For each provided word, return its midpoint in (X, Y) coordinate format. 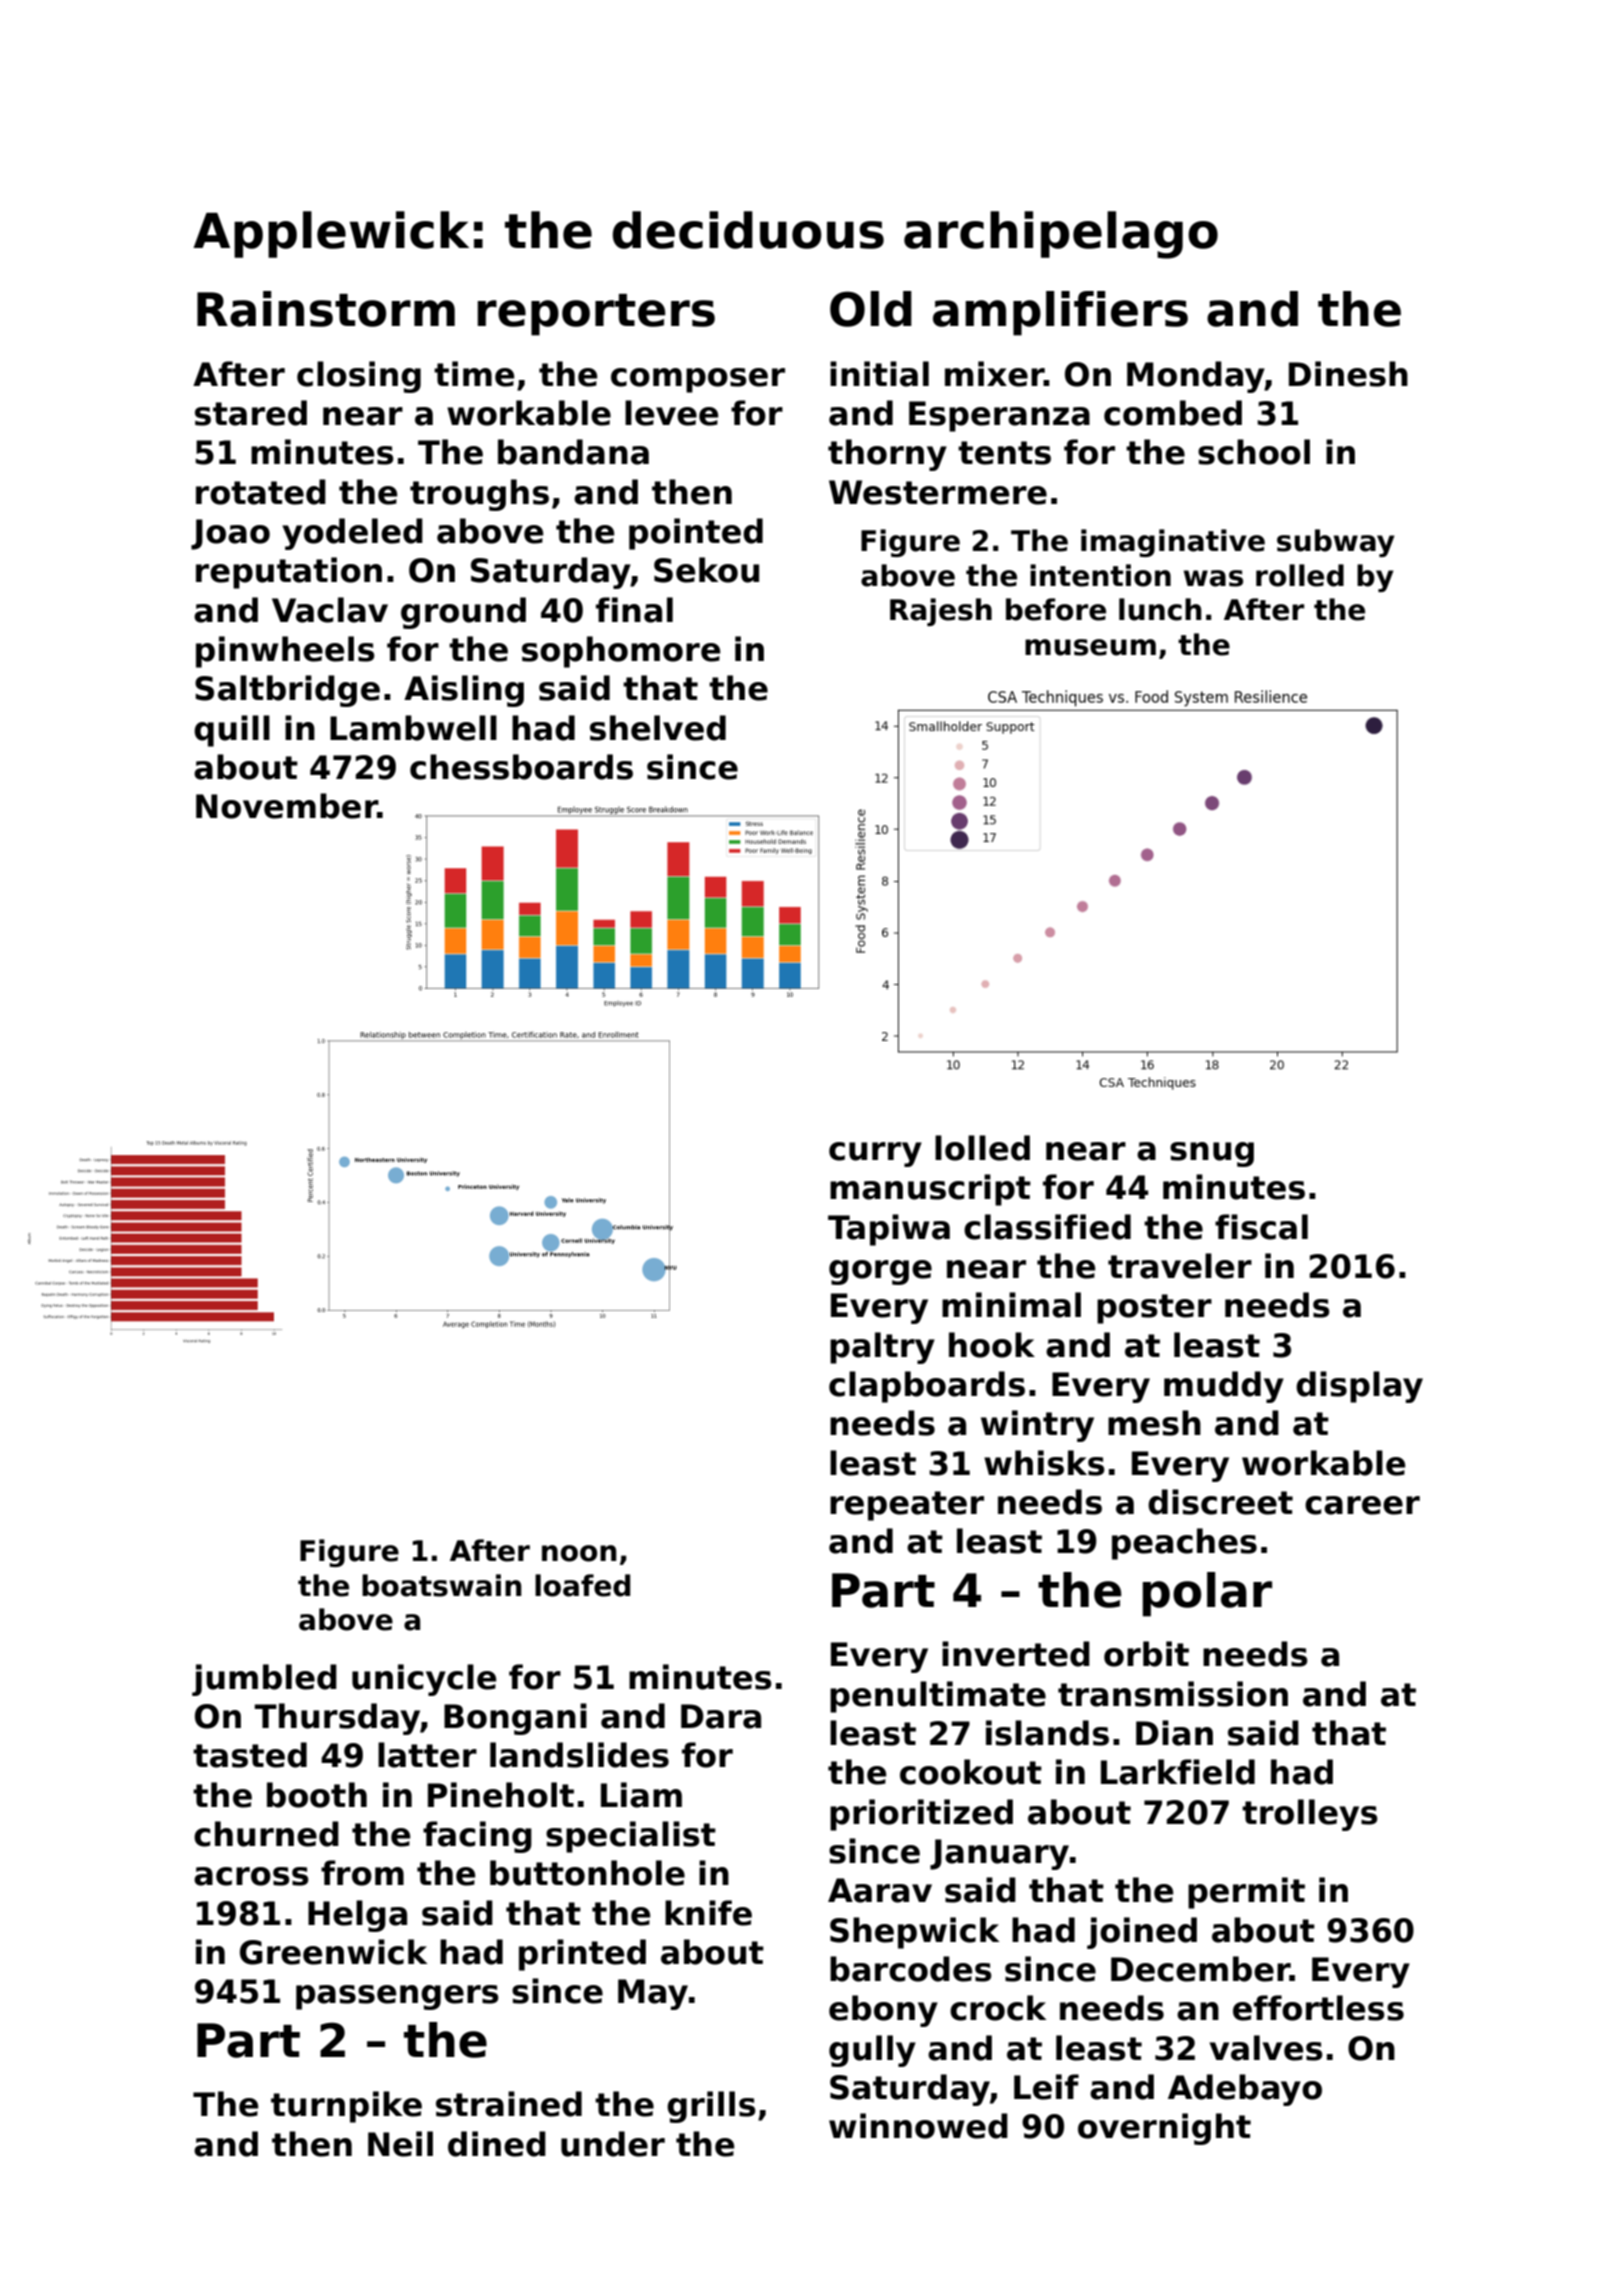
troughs (479, 495)
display (1359, 1387)
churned (266, 1834)
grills (711, 2107)
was (1213, 578)
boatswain (442, 1585)
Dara (721, 1716)
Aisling (464, 691)
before (1056, 609)
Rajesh (941, 612)
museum (1090, 647)
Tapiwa (889, 1230)
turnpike (346, 2107)
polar (1207, 1594)
